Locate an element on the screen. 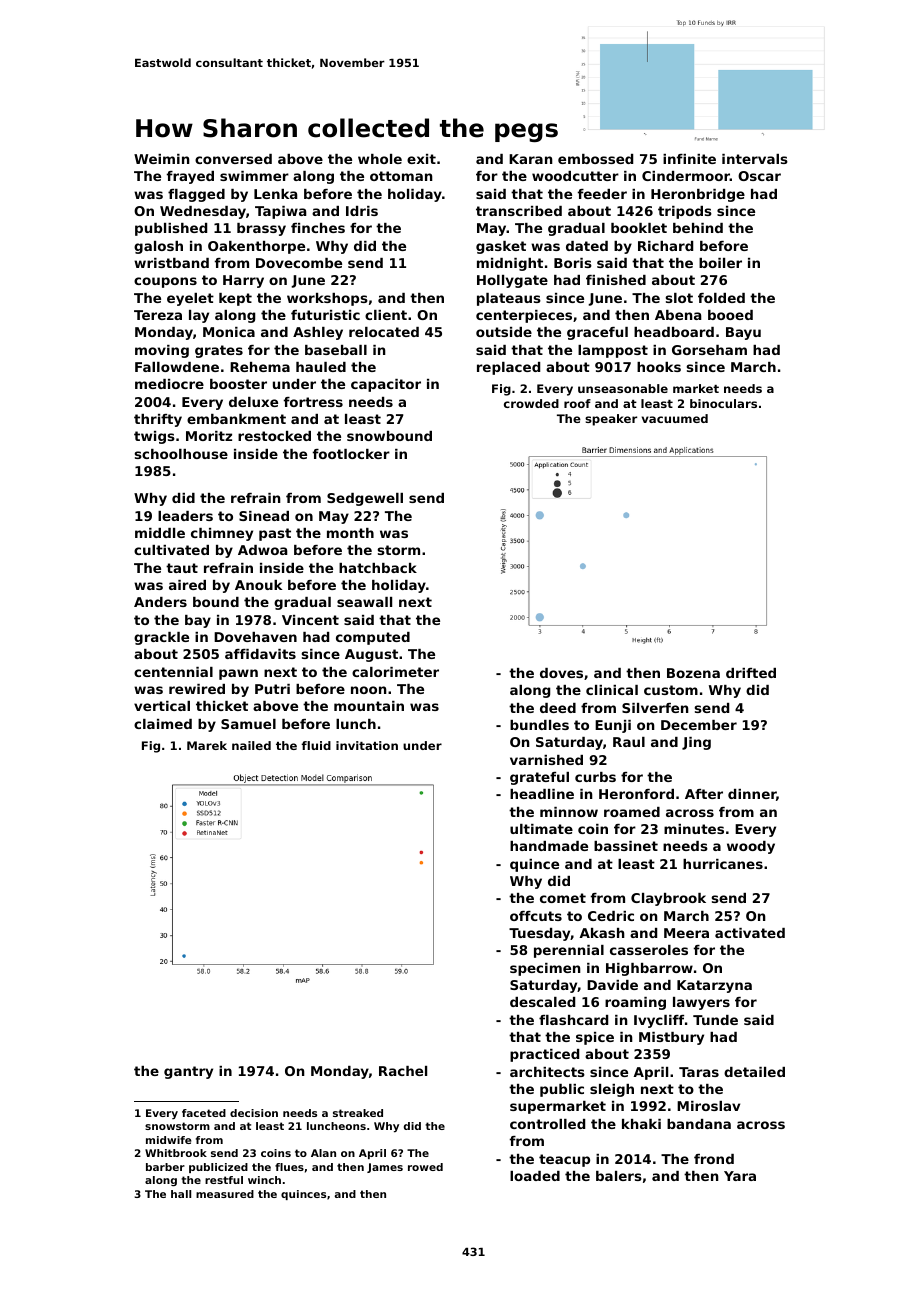 The height and width of the screenshot is (1314, 924). activated is located at coordinates (750, 933).
